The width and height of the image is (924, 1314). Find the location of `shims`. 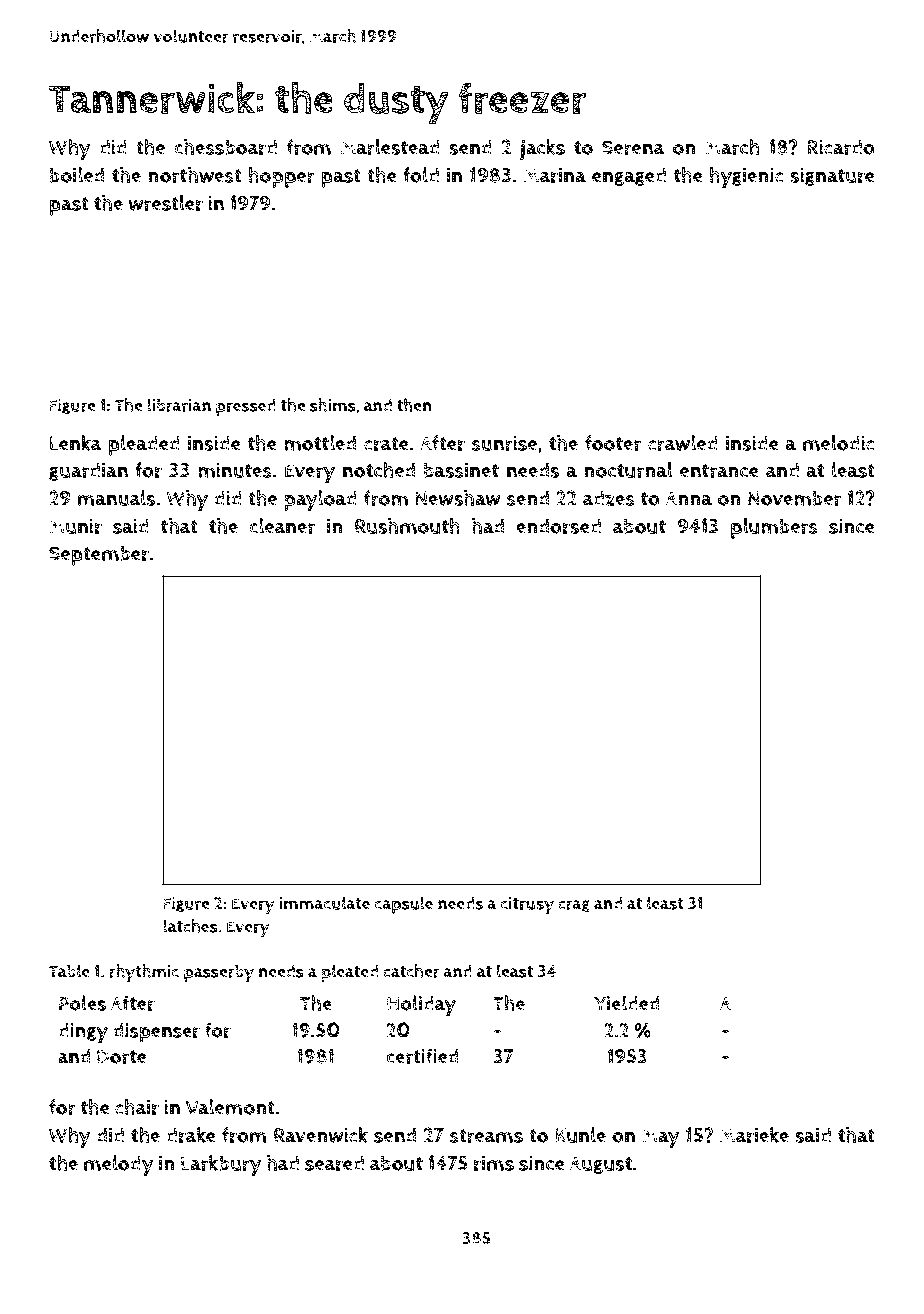

shims is located at coordinates (333, 405).
